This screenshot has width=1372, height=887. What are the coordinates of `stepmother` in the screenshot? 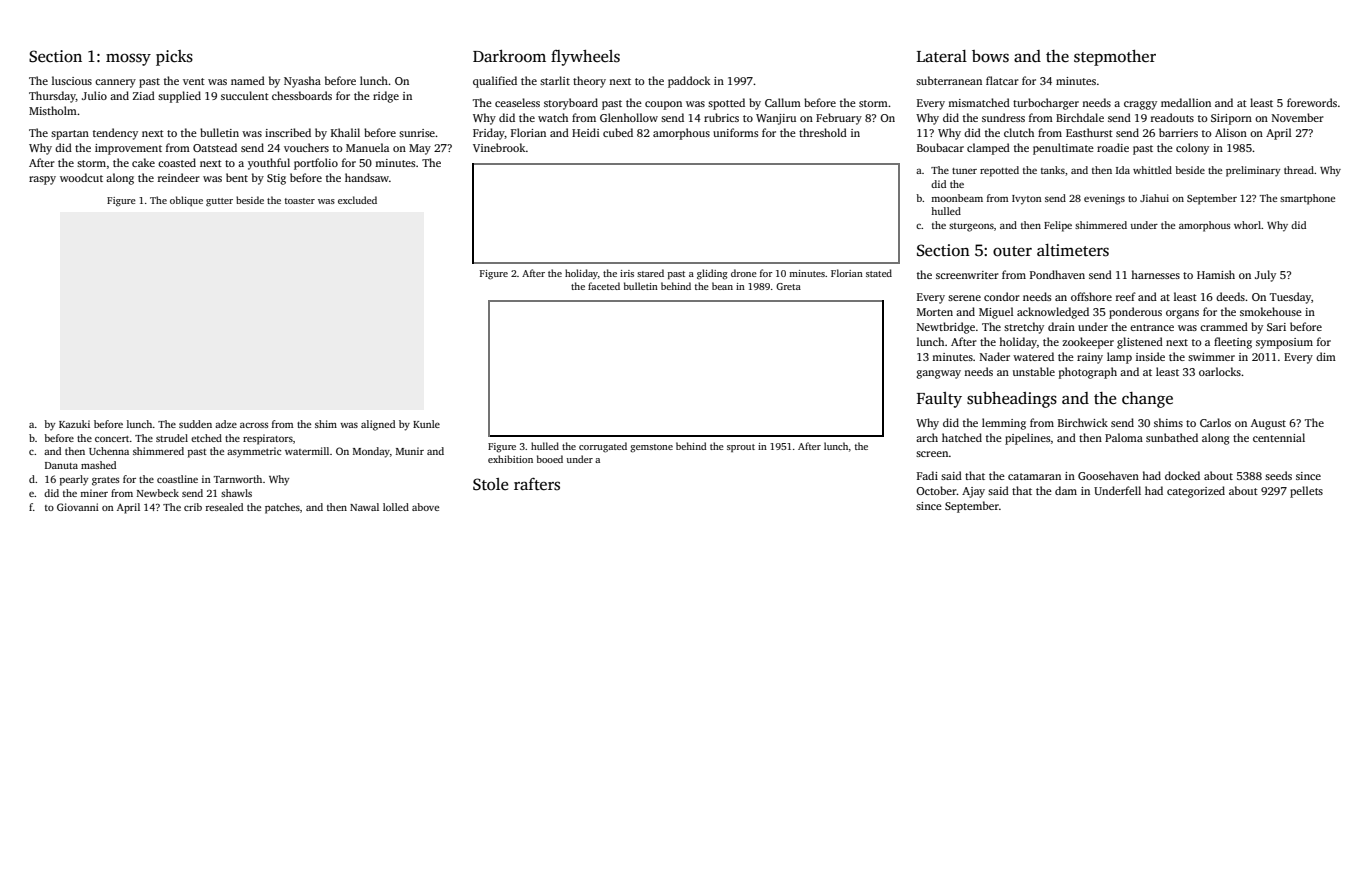 It's located at (1115, 58).
